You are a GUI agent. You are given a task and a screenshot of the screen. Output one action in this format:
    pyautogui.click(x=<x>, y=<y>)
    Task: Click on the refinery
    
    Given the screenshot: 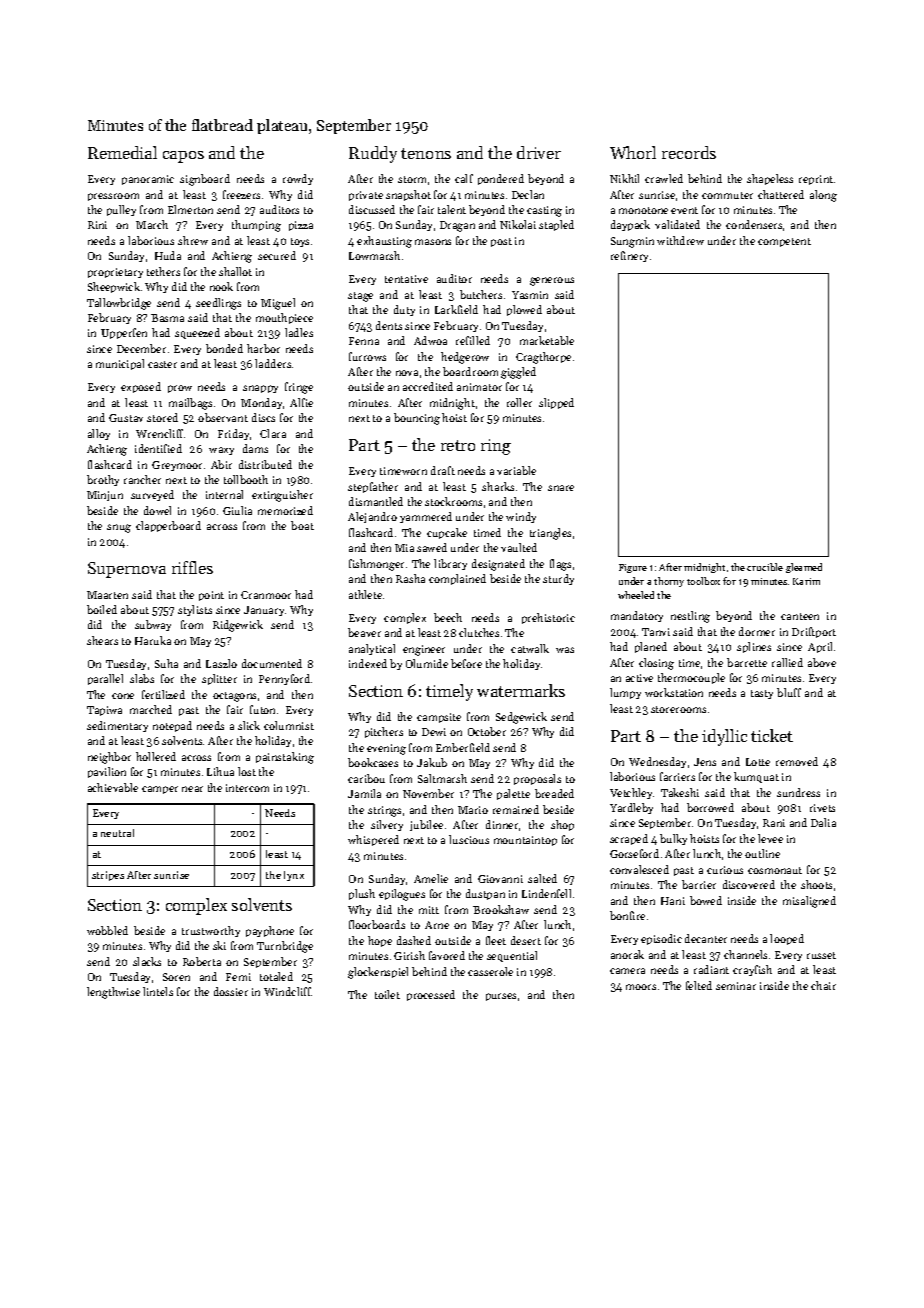 What is the action you would take?
    pyautogui.click(x=629, y=256)
